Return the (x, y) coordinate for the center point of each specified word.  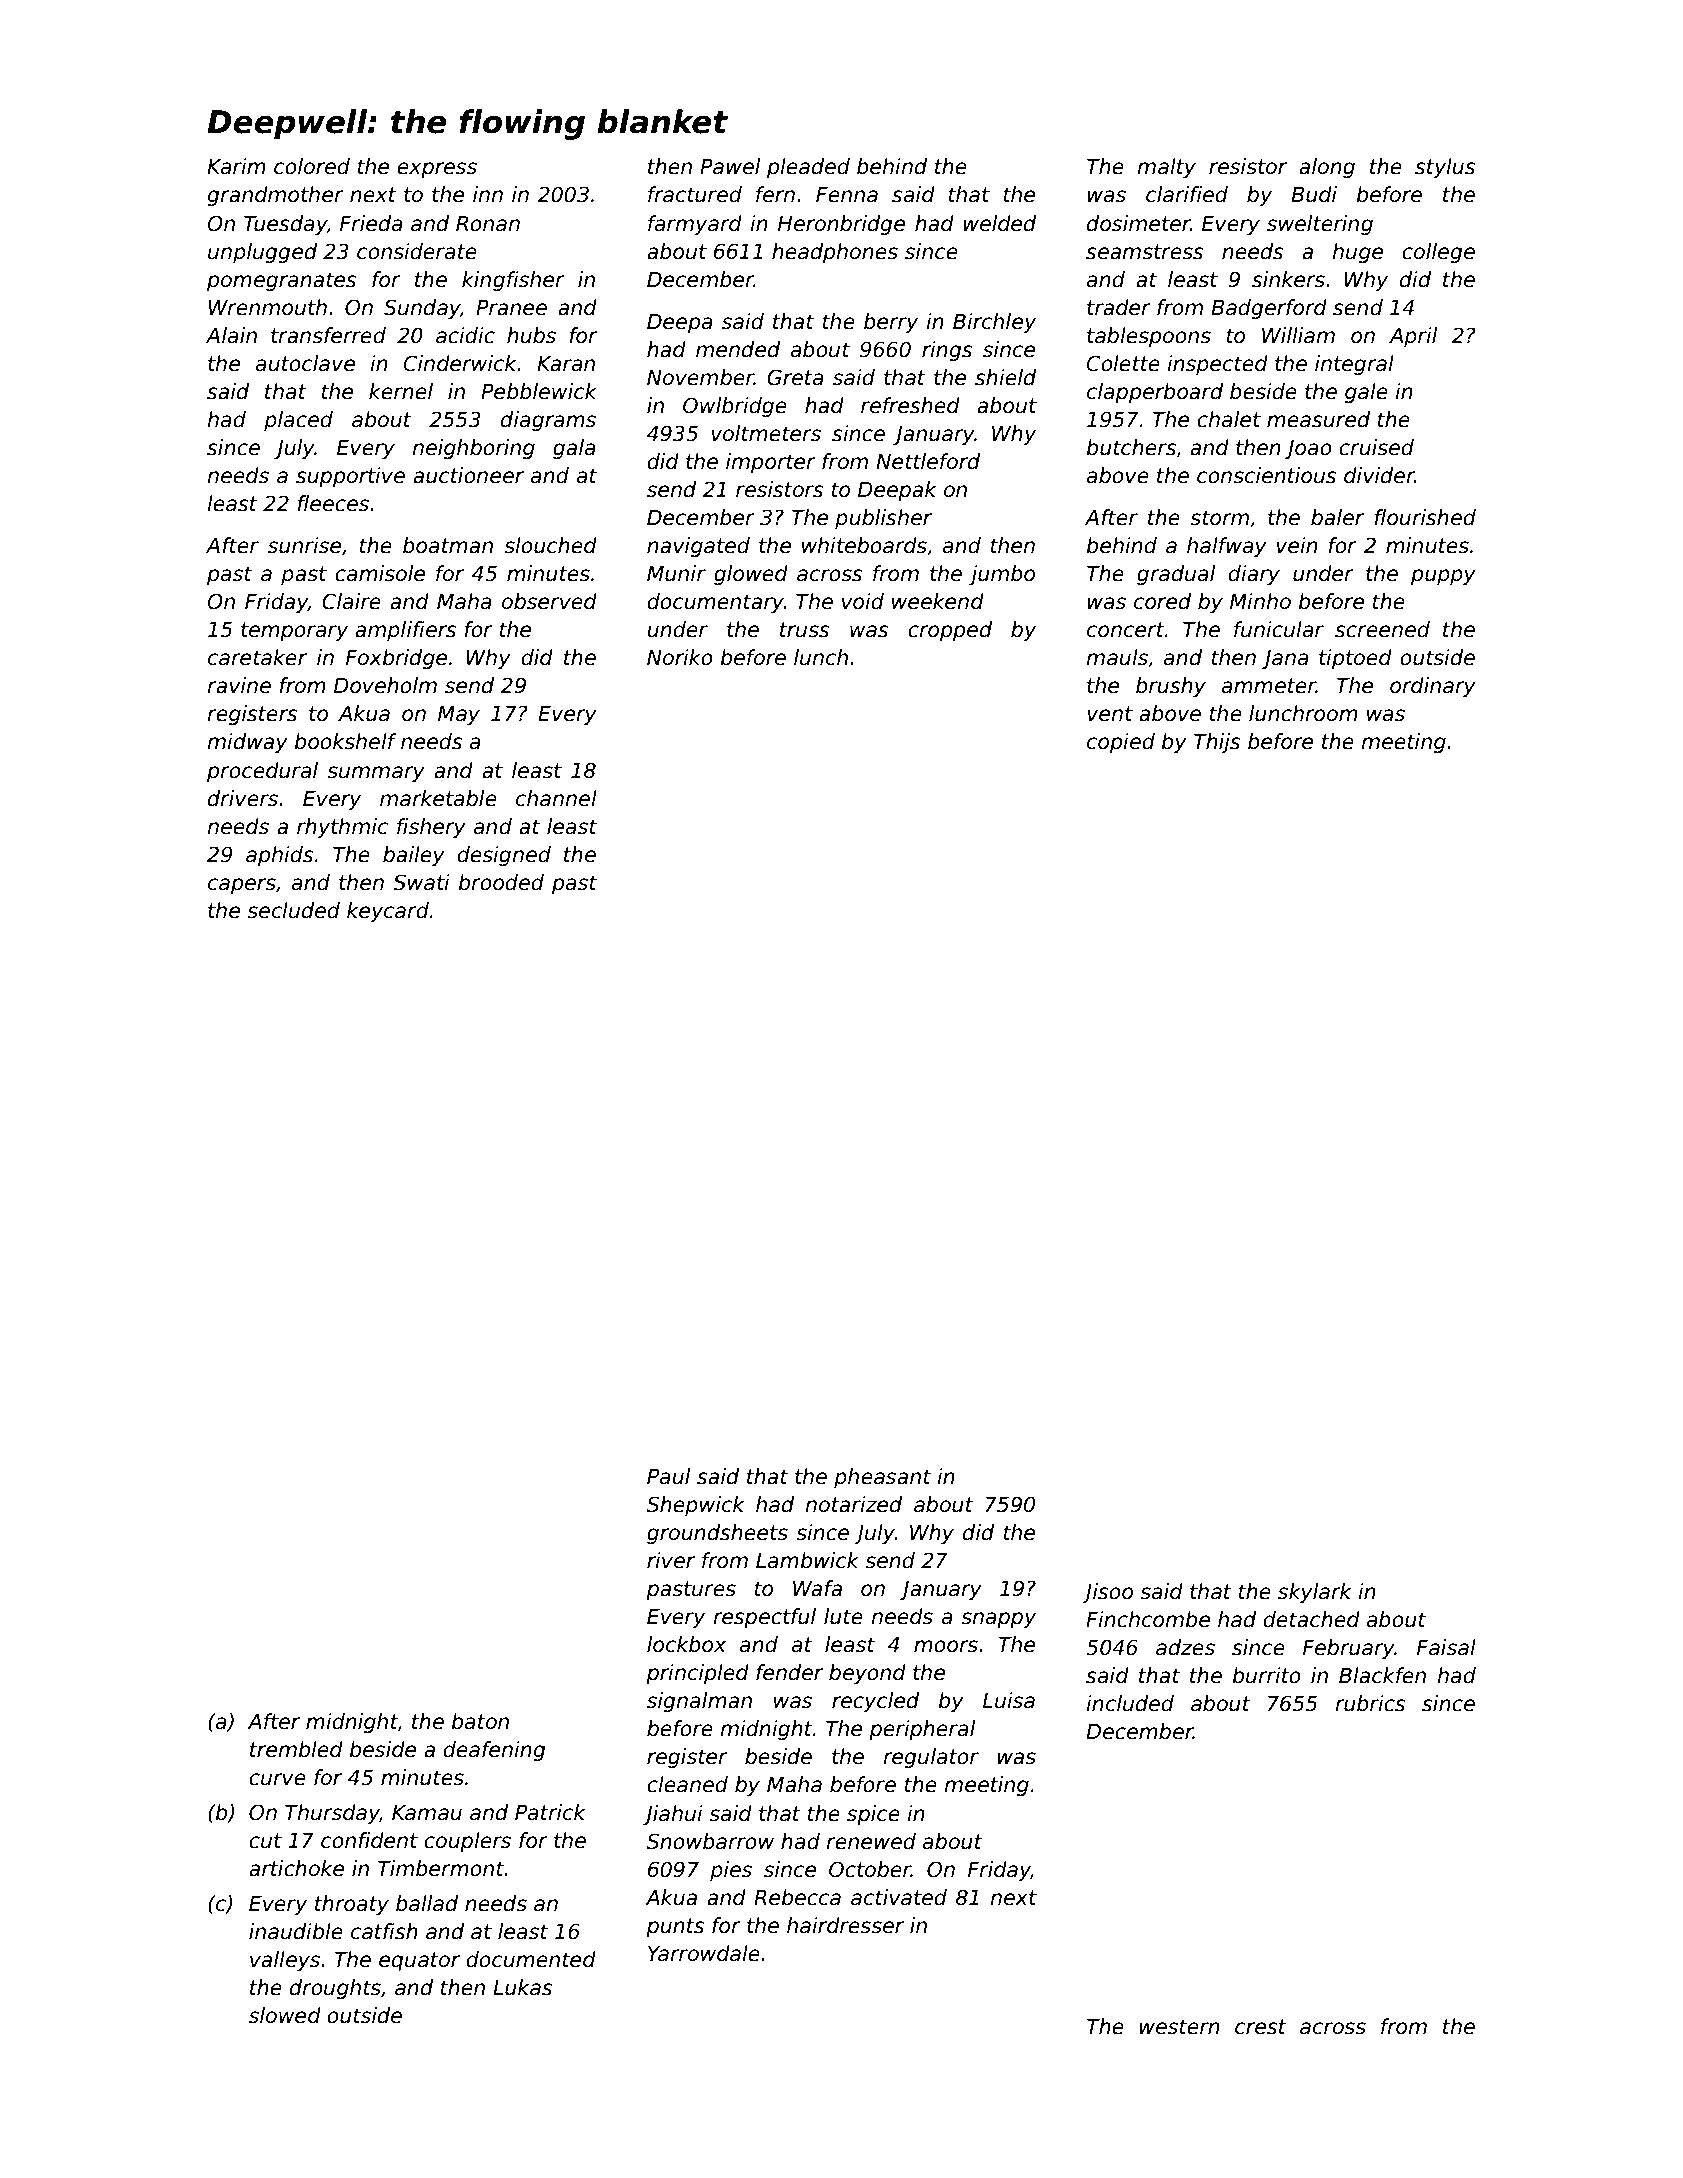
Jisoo (1107, 1593)
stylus (1445, 168)
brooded (501, 882)
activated (899, 1897)
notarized (853, 1504)
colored (312, 166)
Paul (668, 1476)
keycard (388, 912)
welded (999, 223)
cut (265, 1841)
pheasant (882, 1478)
